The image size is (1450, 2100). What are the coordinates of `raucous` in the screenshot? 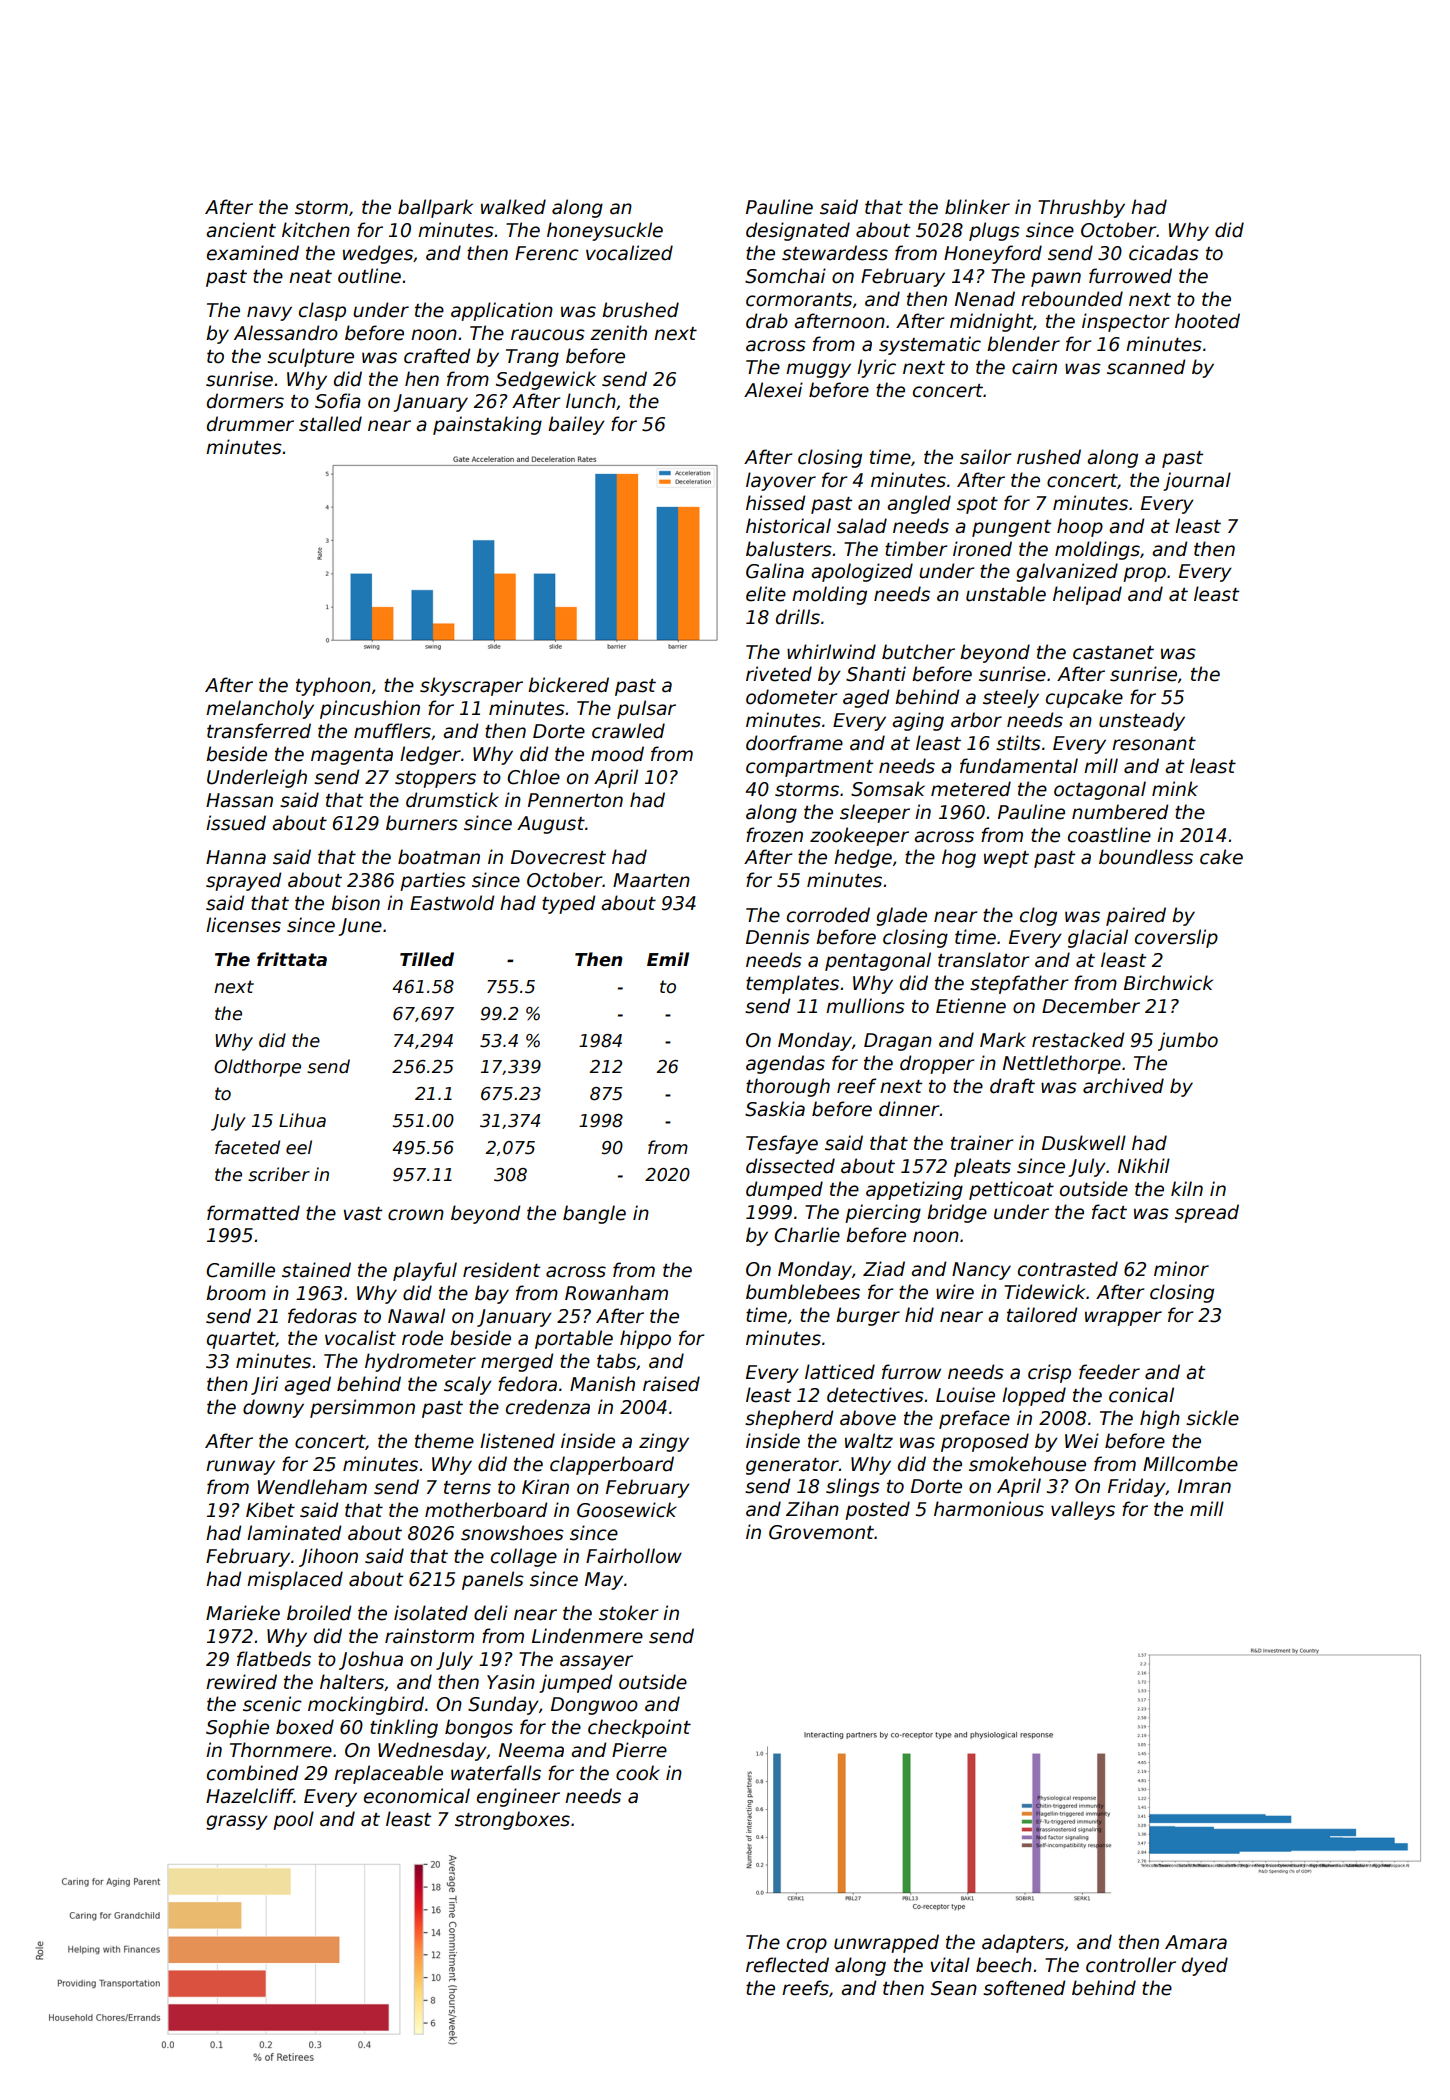 It's located at (548, 335).
